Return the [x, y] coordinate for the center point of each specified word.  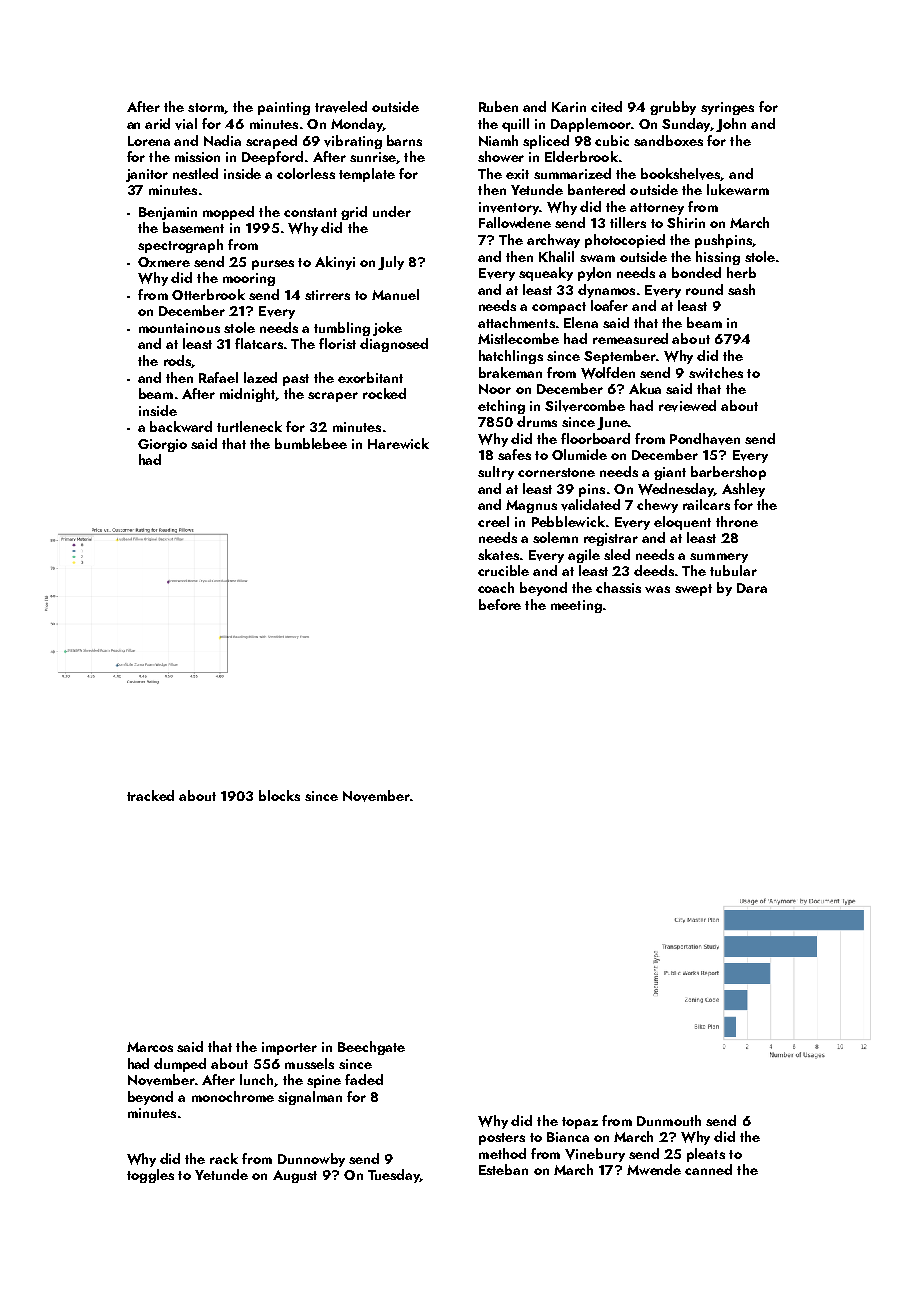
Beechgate [371, 1048]
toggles [150, 1176]
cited [606, 106]
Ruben [498, 106]
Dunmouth [669, 1120]
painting [284, 108]
